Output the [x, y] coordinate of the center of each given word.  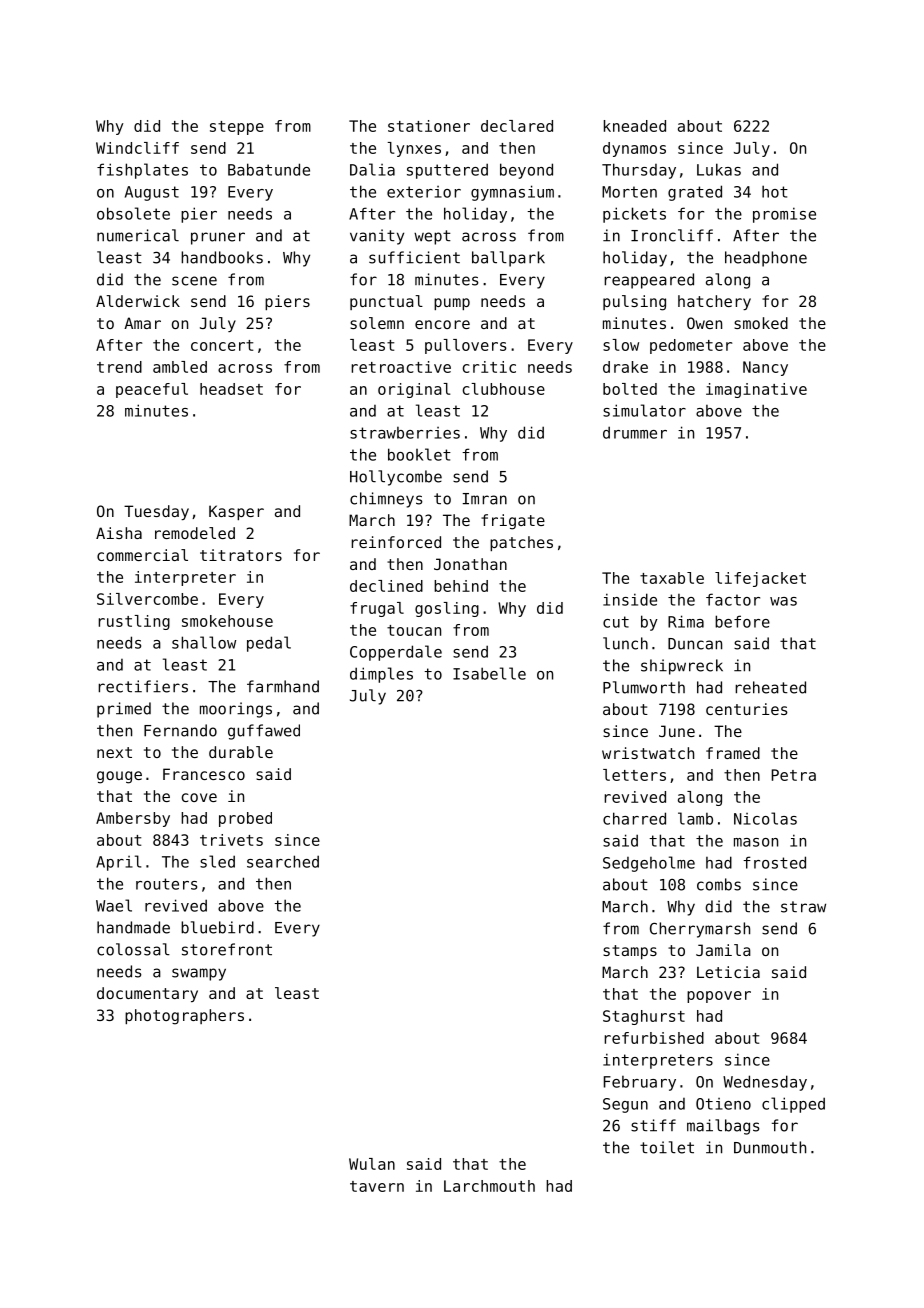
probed [245, 819]
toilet [667, 1147]
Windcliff [137, 148]
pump [452, 304]
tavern [377, 1186]
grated [695, 193]
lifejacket [760, 579]
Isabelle [489, 673]
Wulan [372, 1164]
